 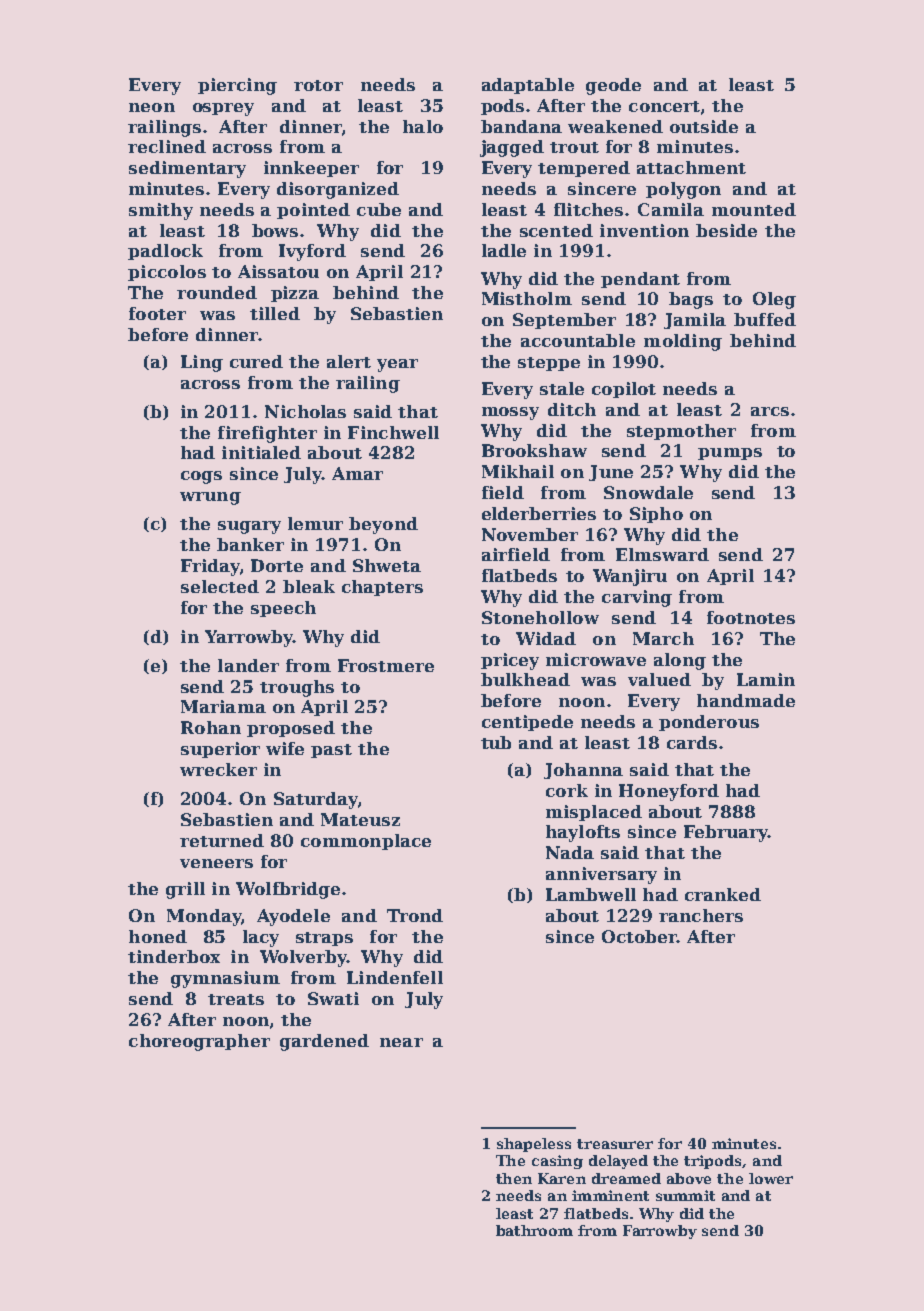 I want to click on February, so click(x=726, y=833).
